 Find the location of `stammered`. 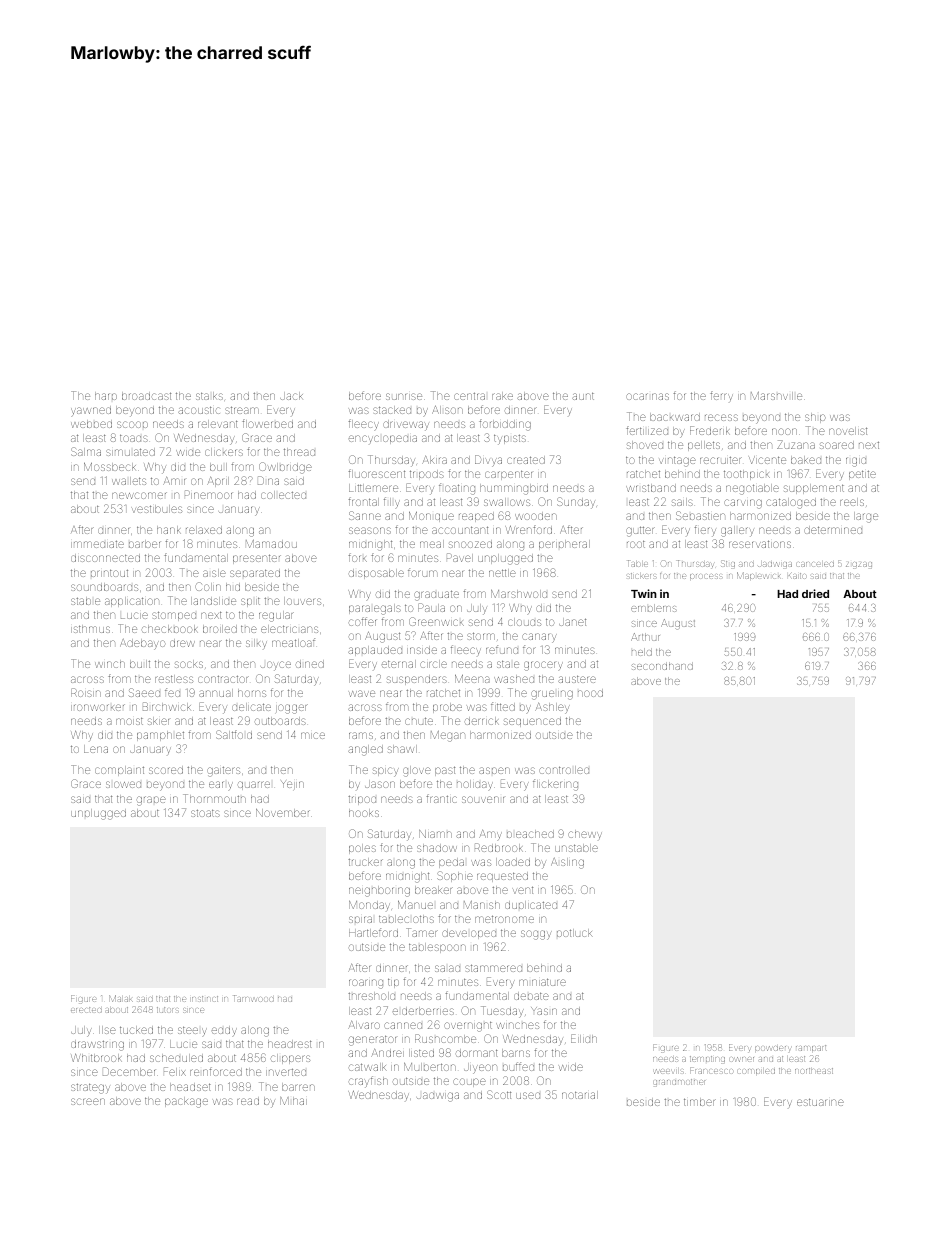

stammered is located at coordinates (493, 968).
